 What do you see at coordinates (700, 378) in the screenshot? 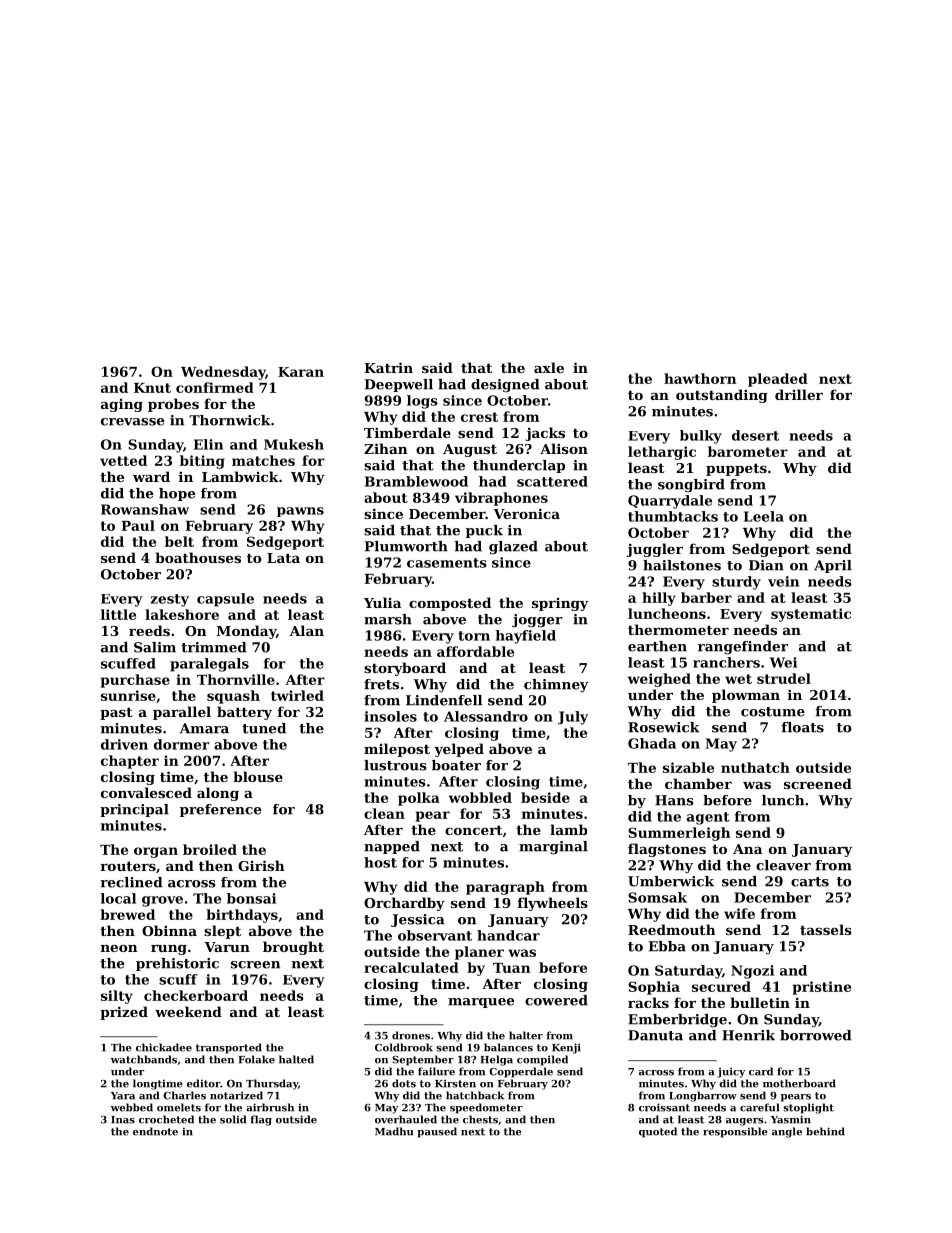
I see `hawthorn` at bounding box center [700, 378].
